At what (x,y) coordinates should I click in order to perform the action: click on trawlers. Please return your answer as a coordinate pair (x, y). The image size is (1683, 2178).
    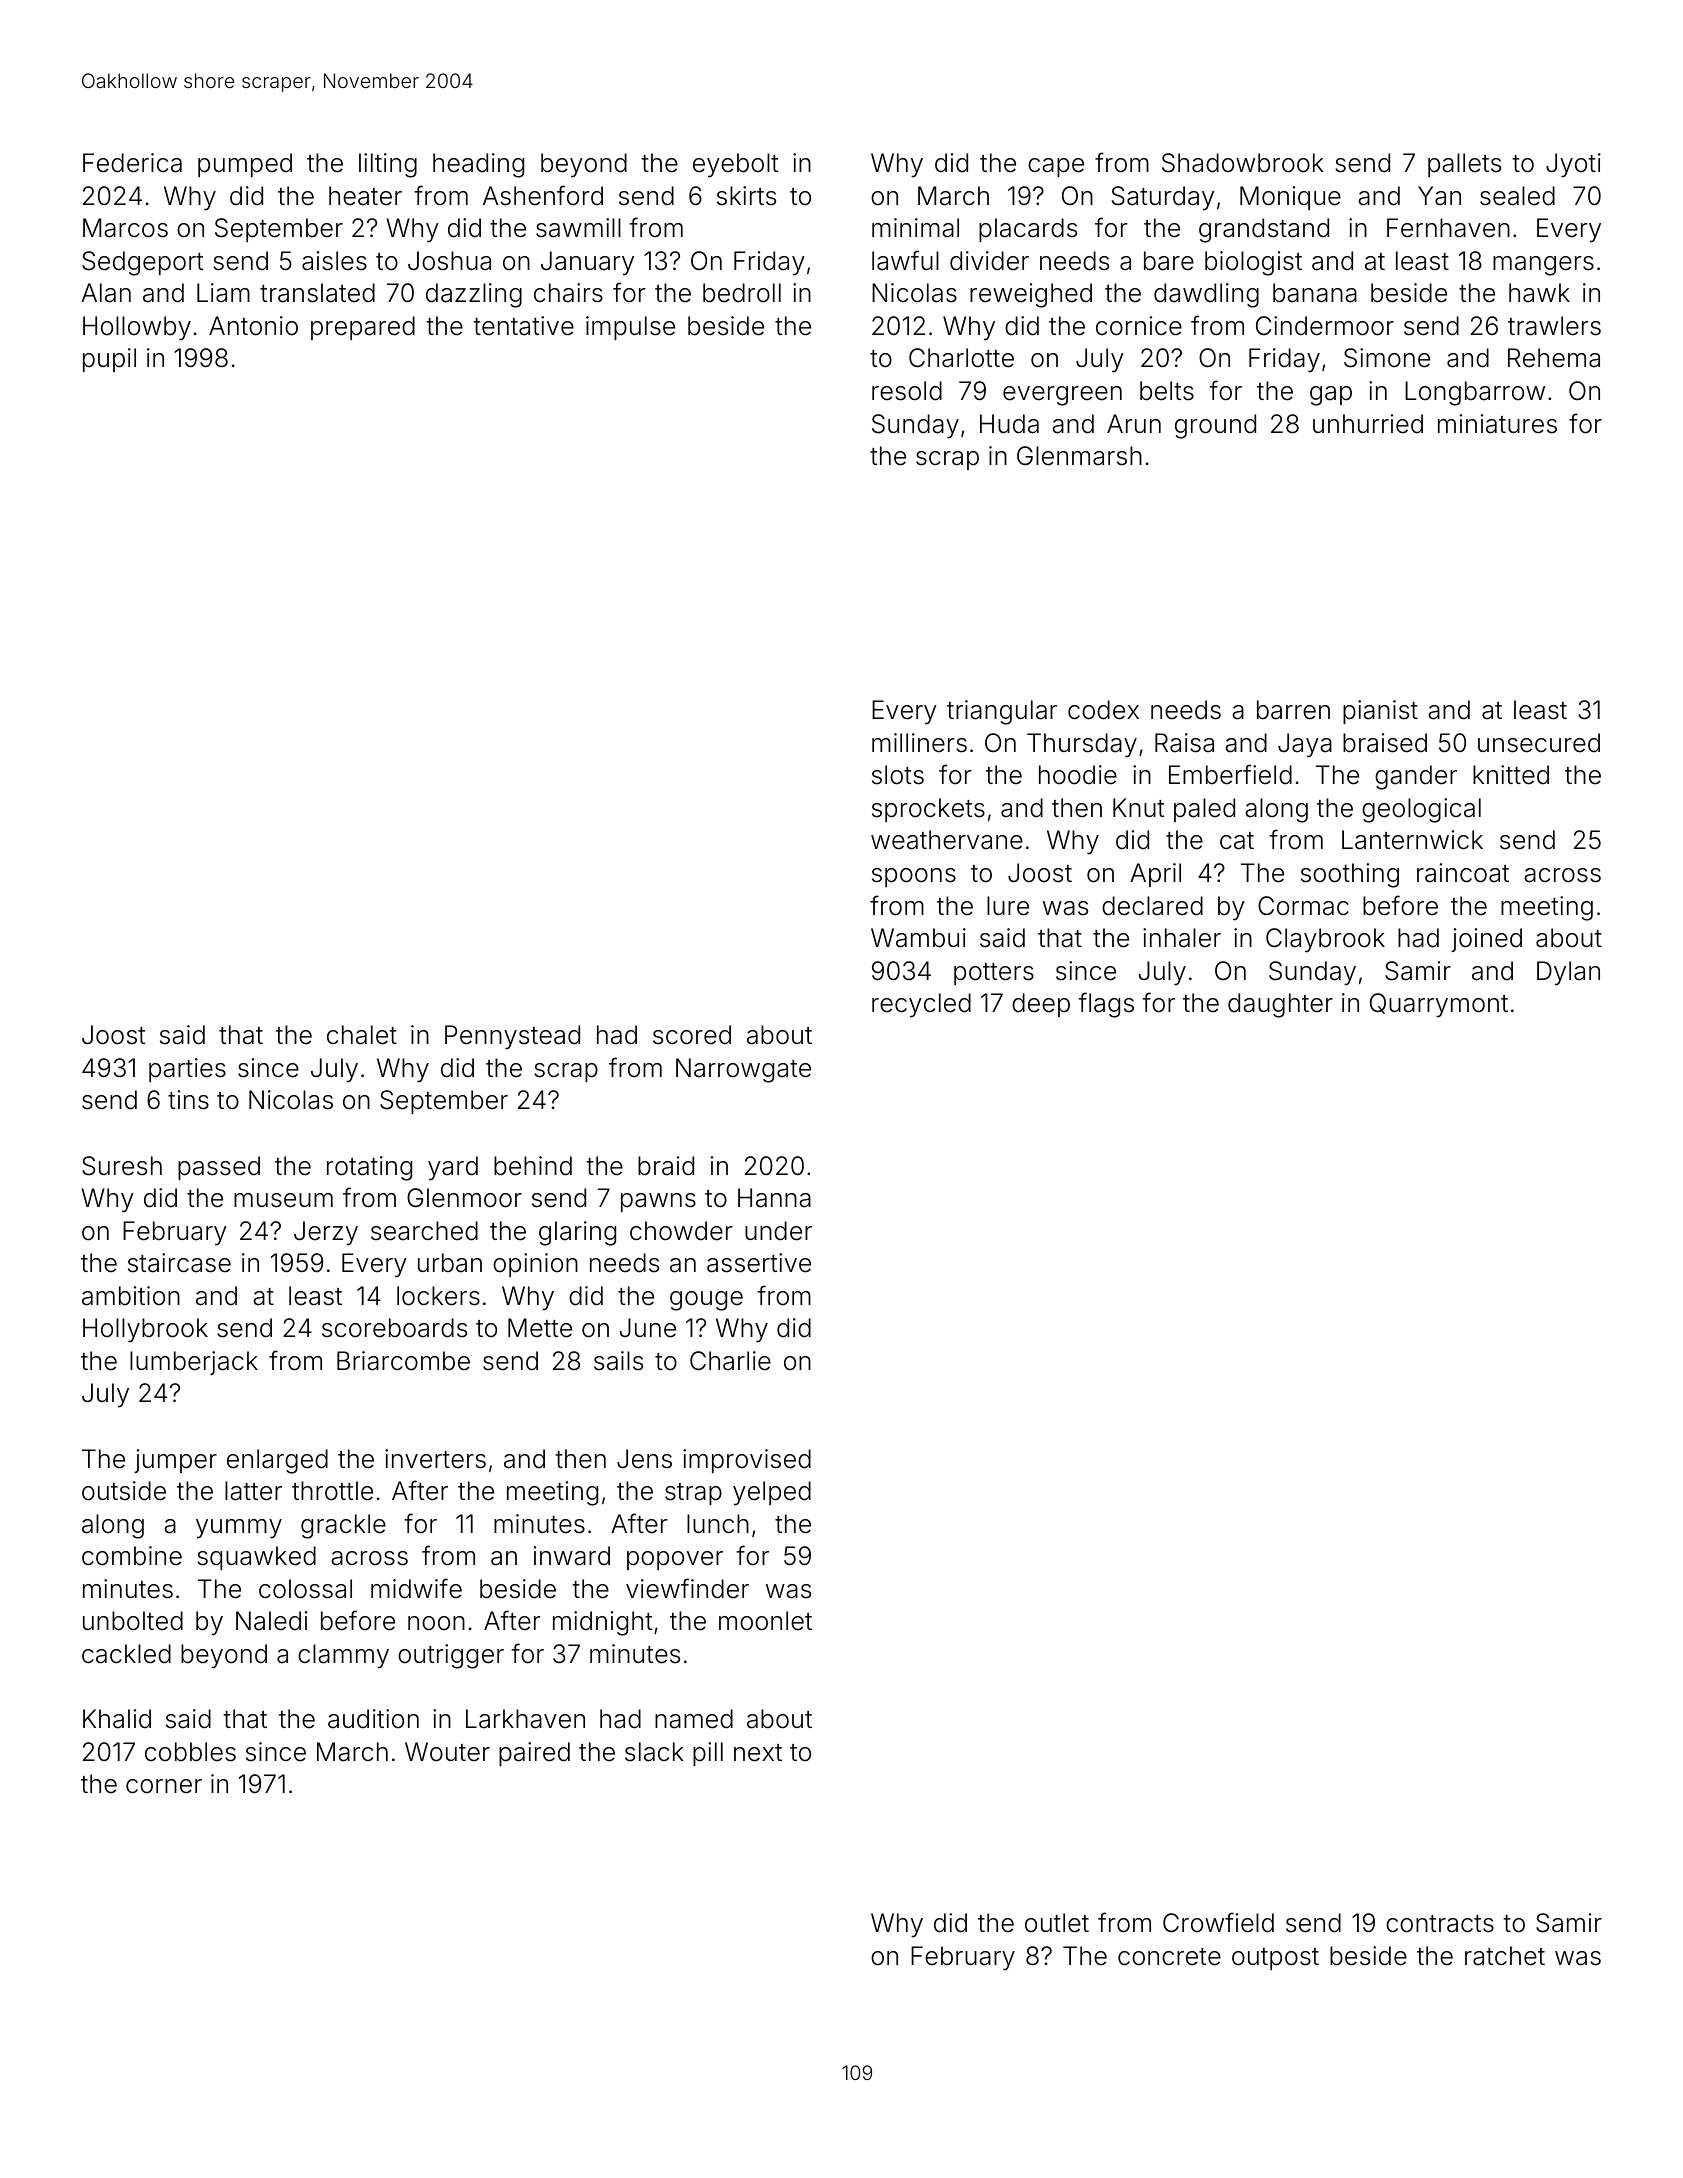
    Looking at the image, I should click on (1554, 326).
